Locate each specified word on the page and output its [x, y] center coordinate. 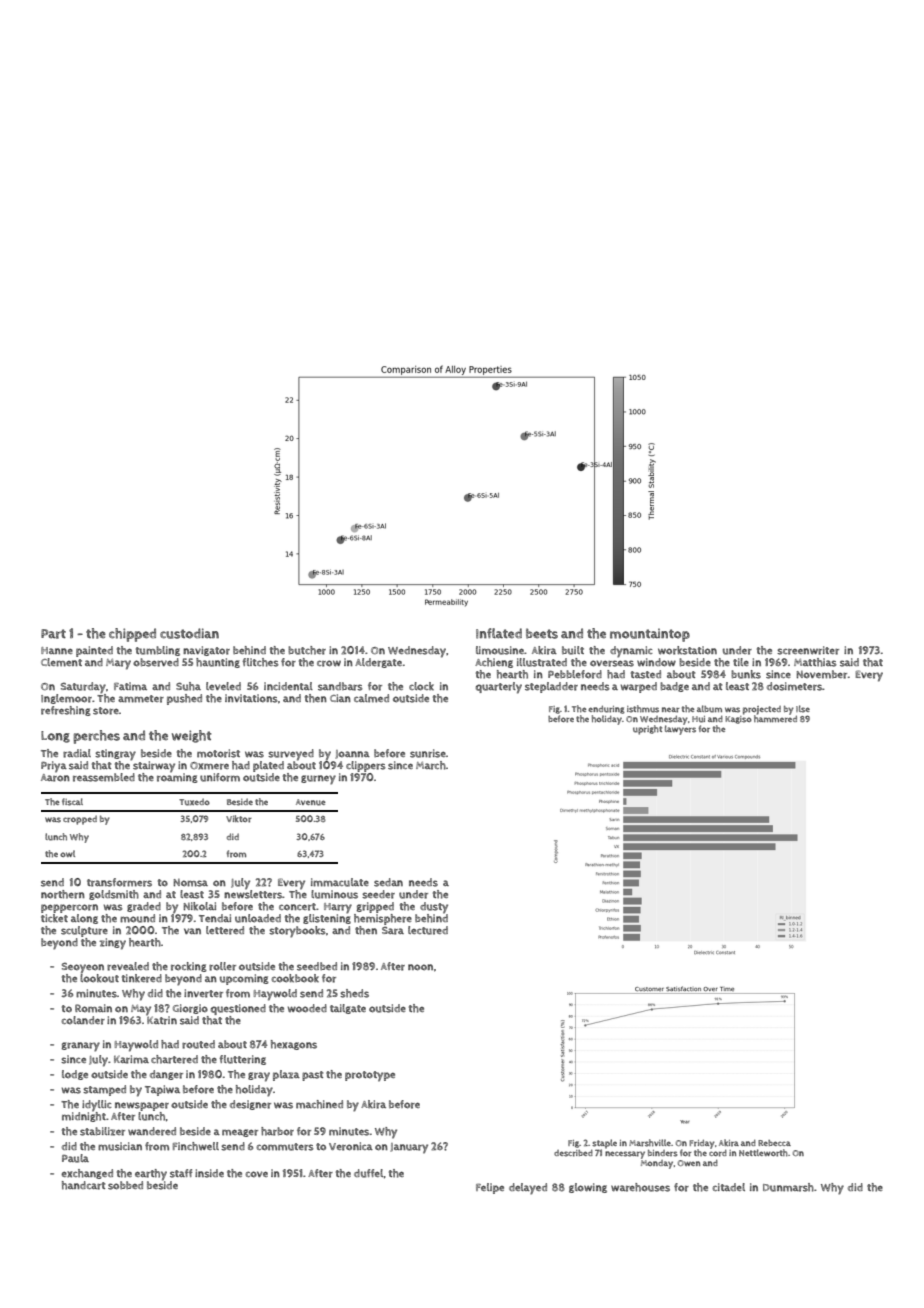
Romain [93, 1008]
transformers [119, 882]
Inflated [499, 633]
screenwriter [808, 650]
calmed [371, 698]
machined [319, 1104]
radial [77, 753]
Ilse [803, 709]
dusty [434, 908]
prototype [370, 1076]
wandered [152, 1131]
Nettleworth [763, 1153]
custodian [189, 633]
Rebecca [774, 1143]
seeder [378, 894]
